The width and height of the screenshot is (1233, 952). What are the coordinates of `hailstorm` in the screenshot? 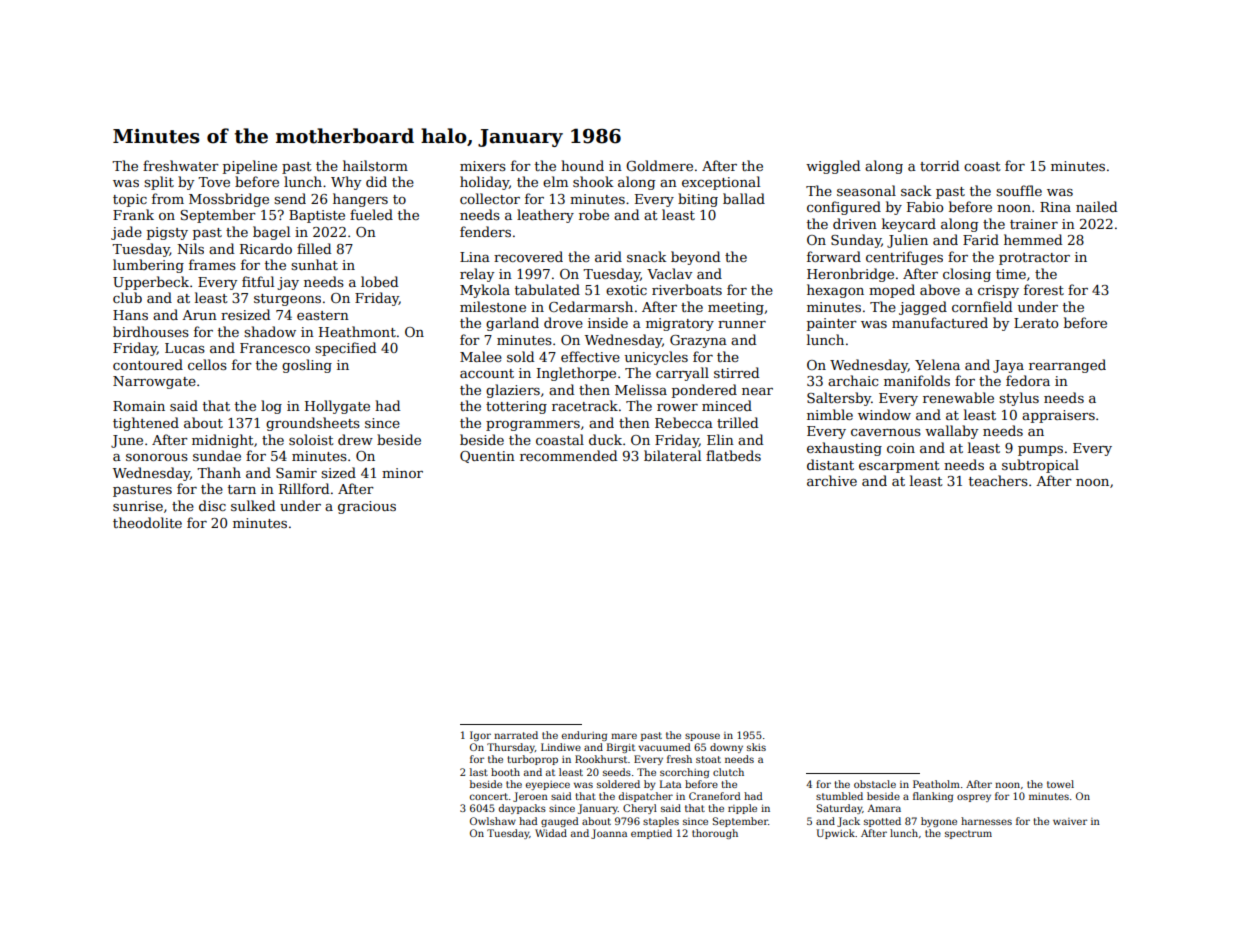 It's located at (375, 165).
